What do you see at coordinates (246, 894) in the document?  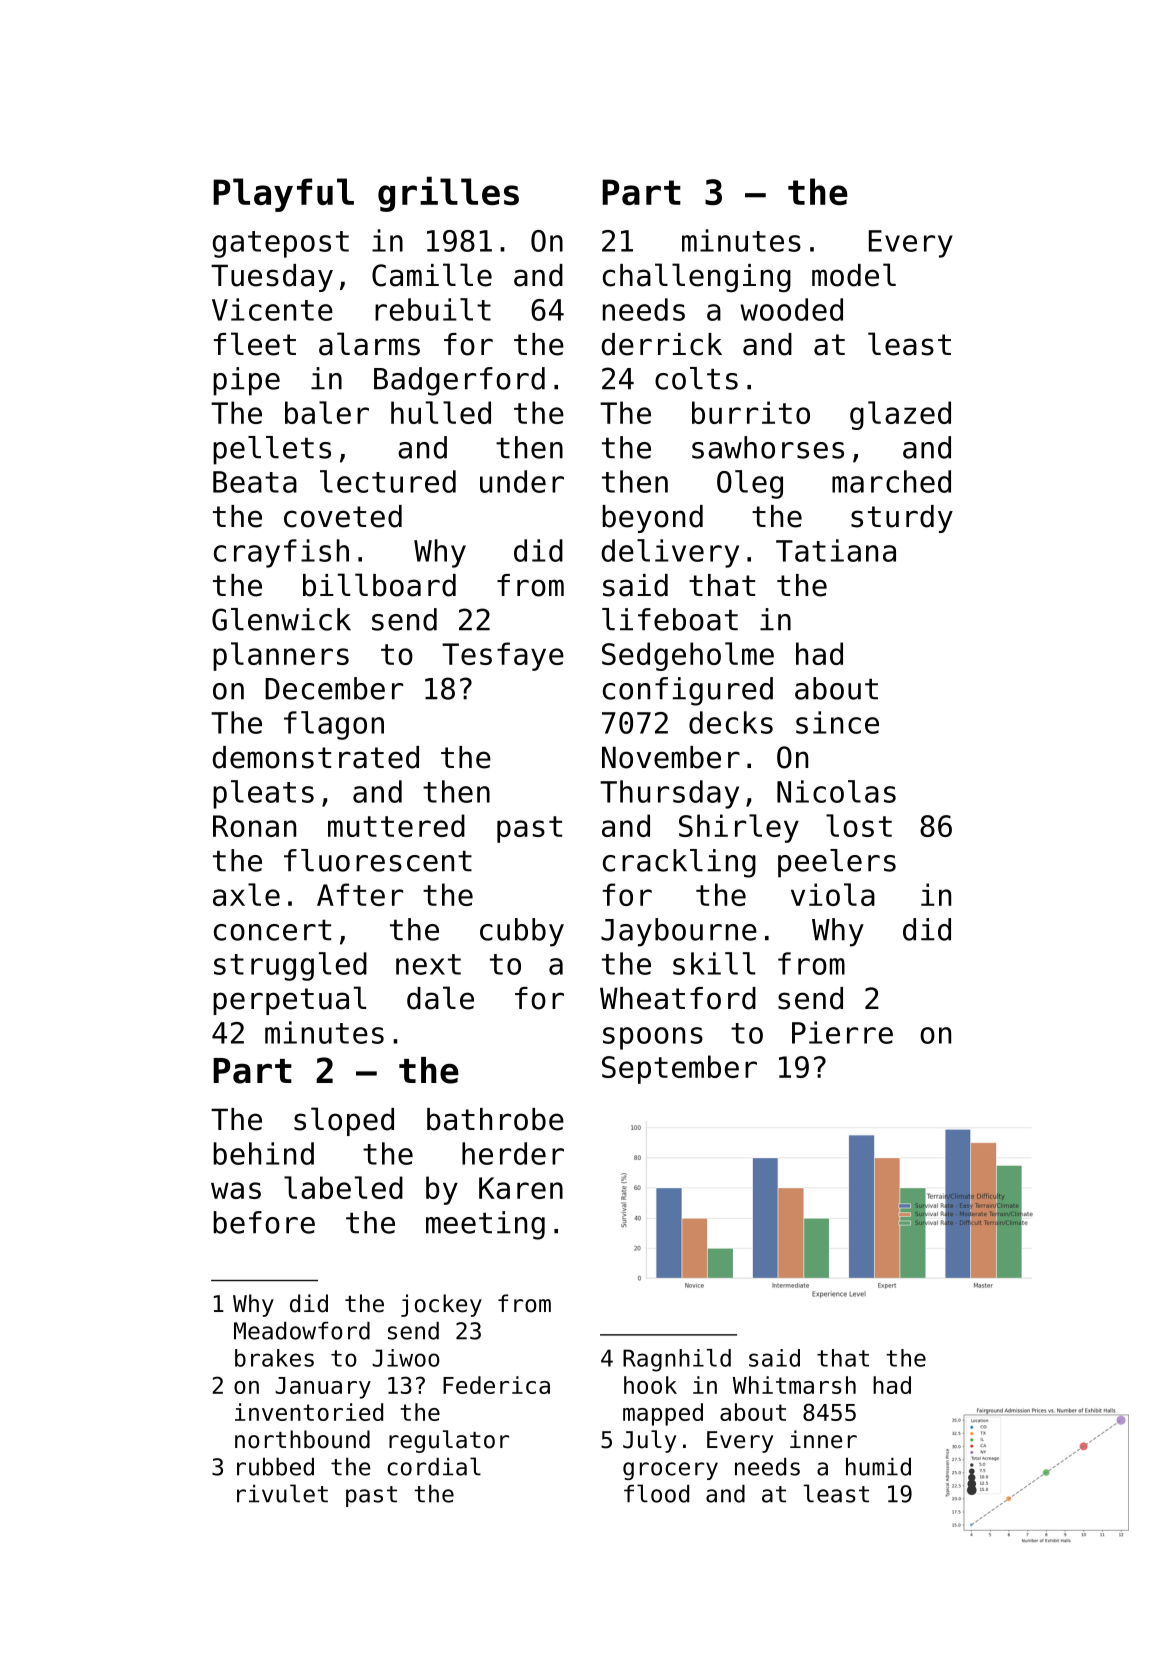 I see `axle` at bounding box center [246, 894].
